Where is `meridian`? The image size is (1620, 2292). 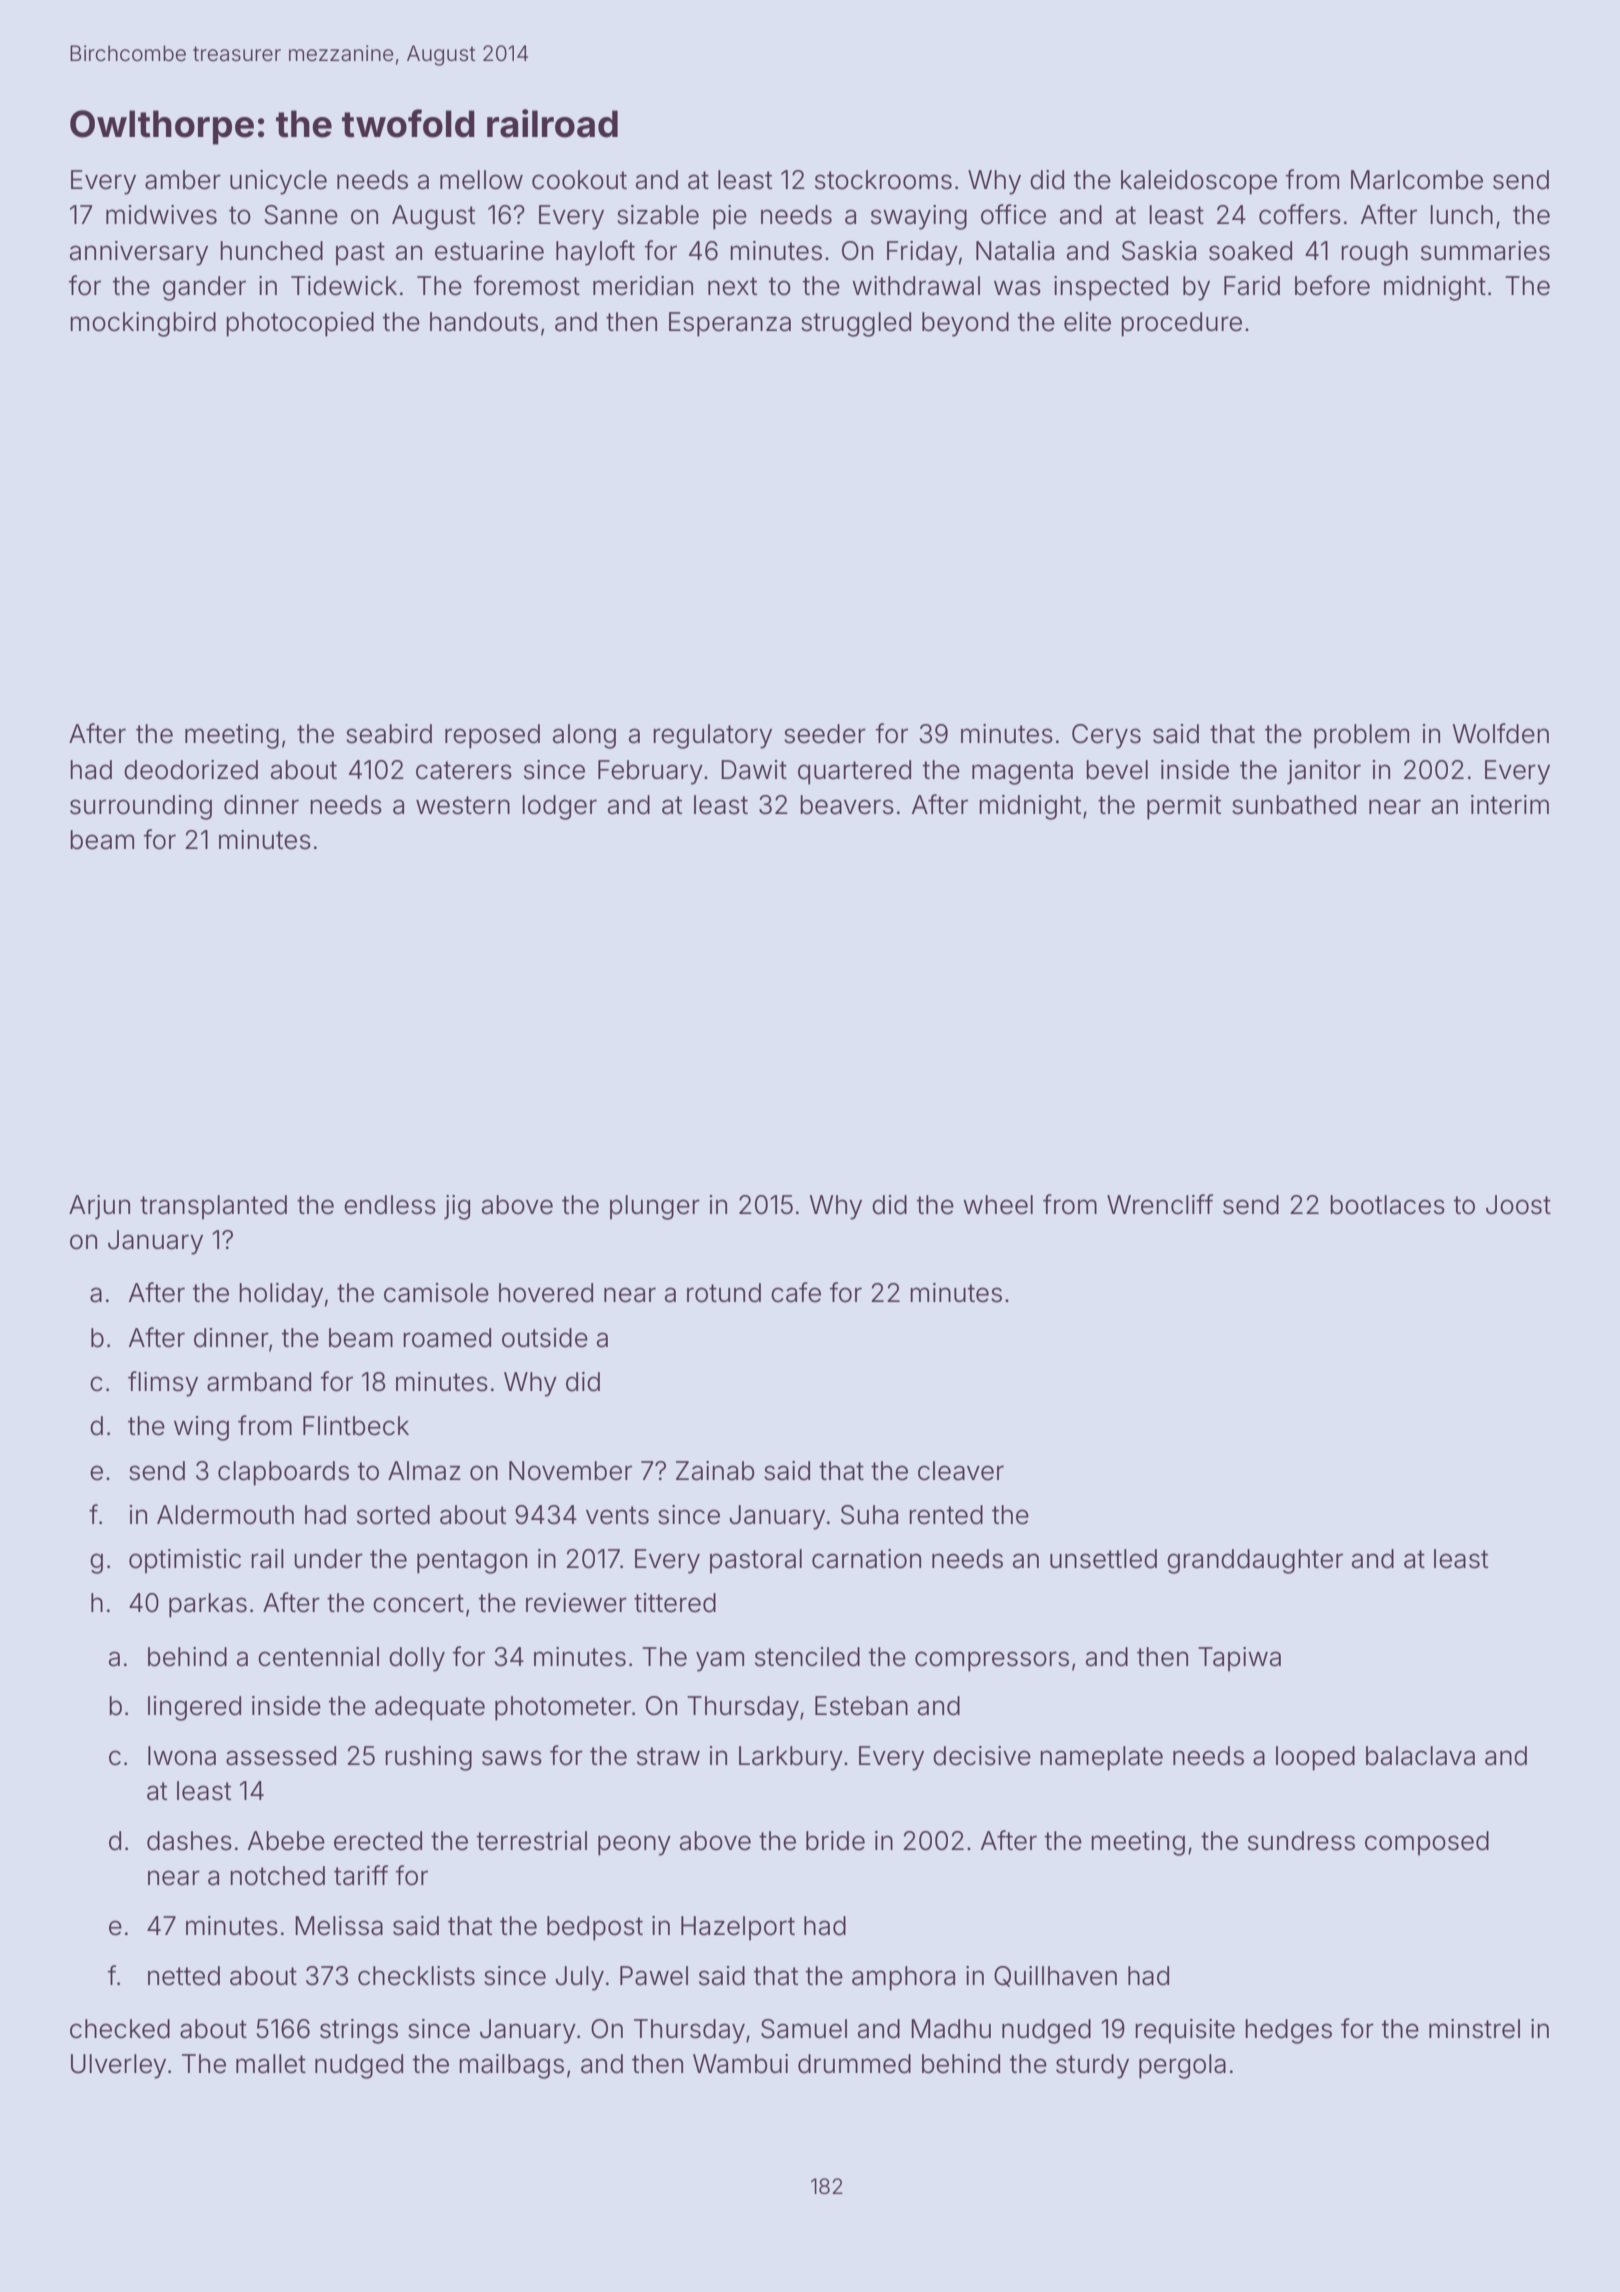 meridian is located at coordinates (643, 286).
